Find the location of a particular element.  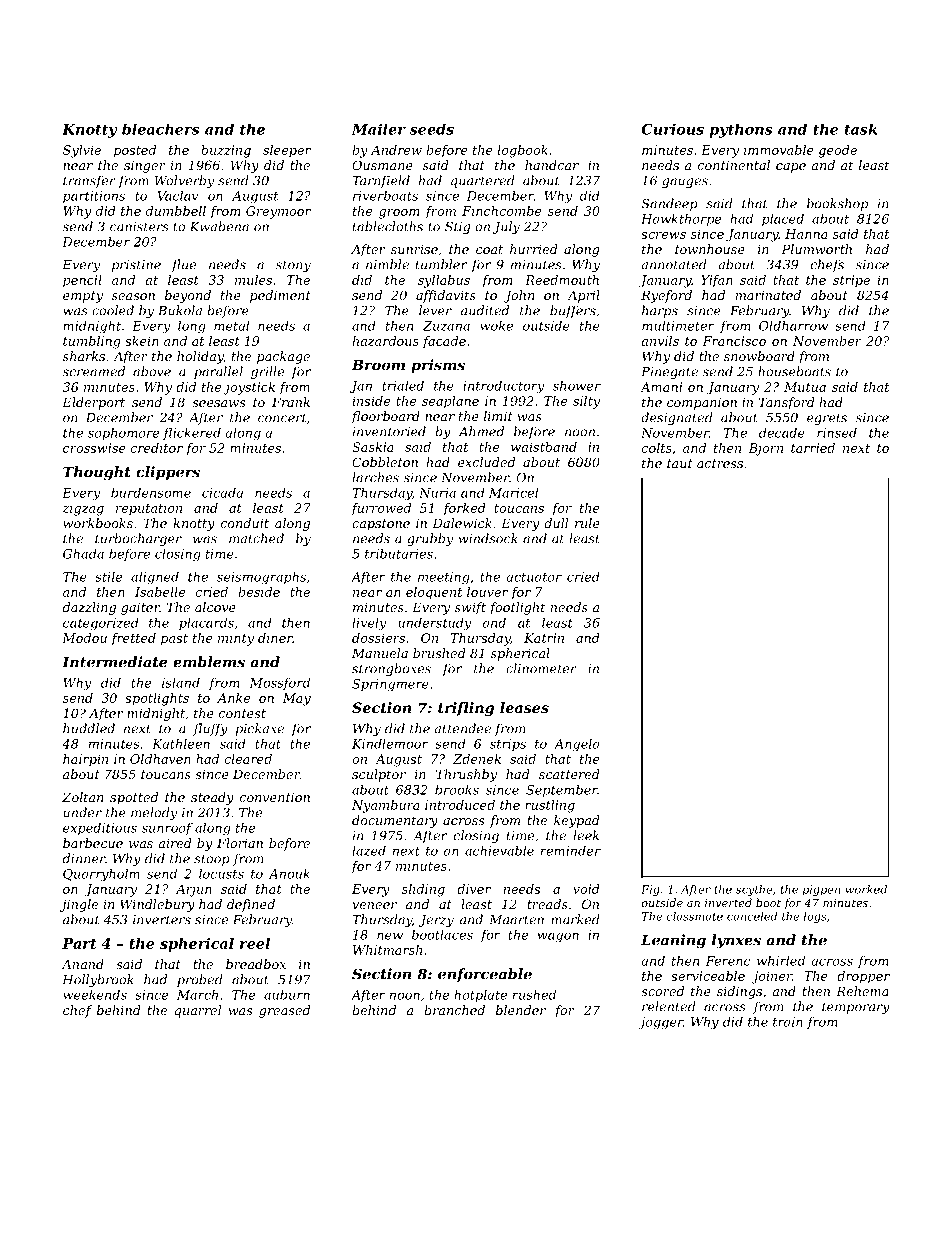

greased is located at coordinates (284, 1011).
